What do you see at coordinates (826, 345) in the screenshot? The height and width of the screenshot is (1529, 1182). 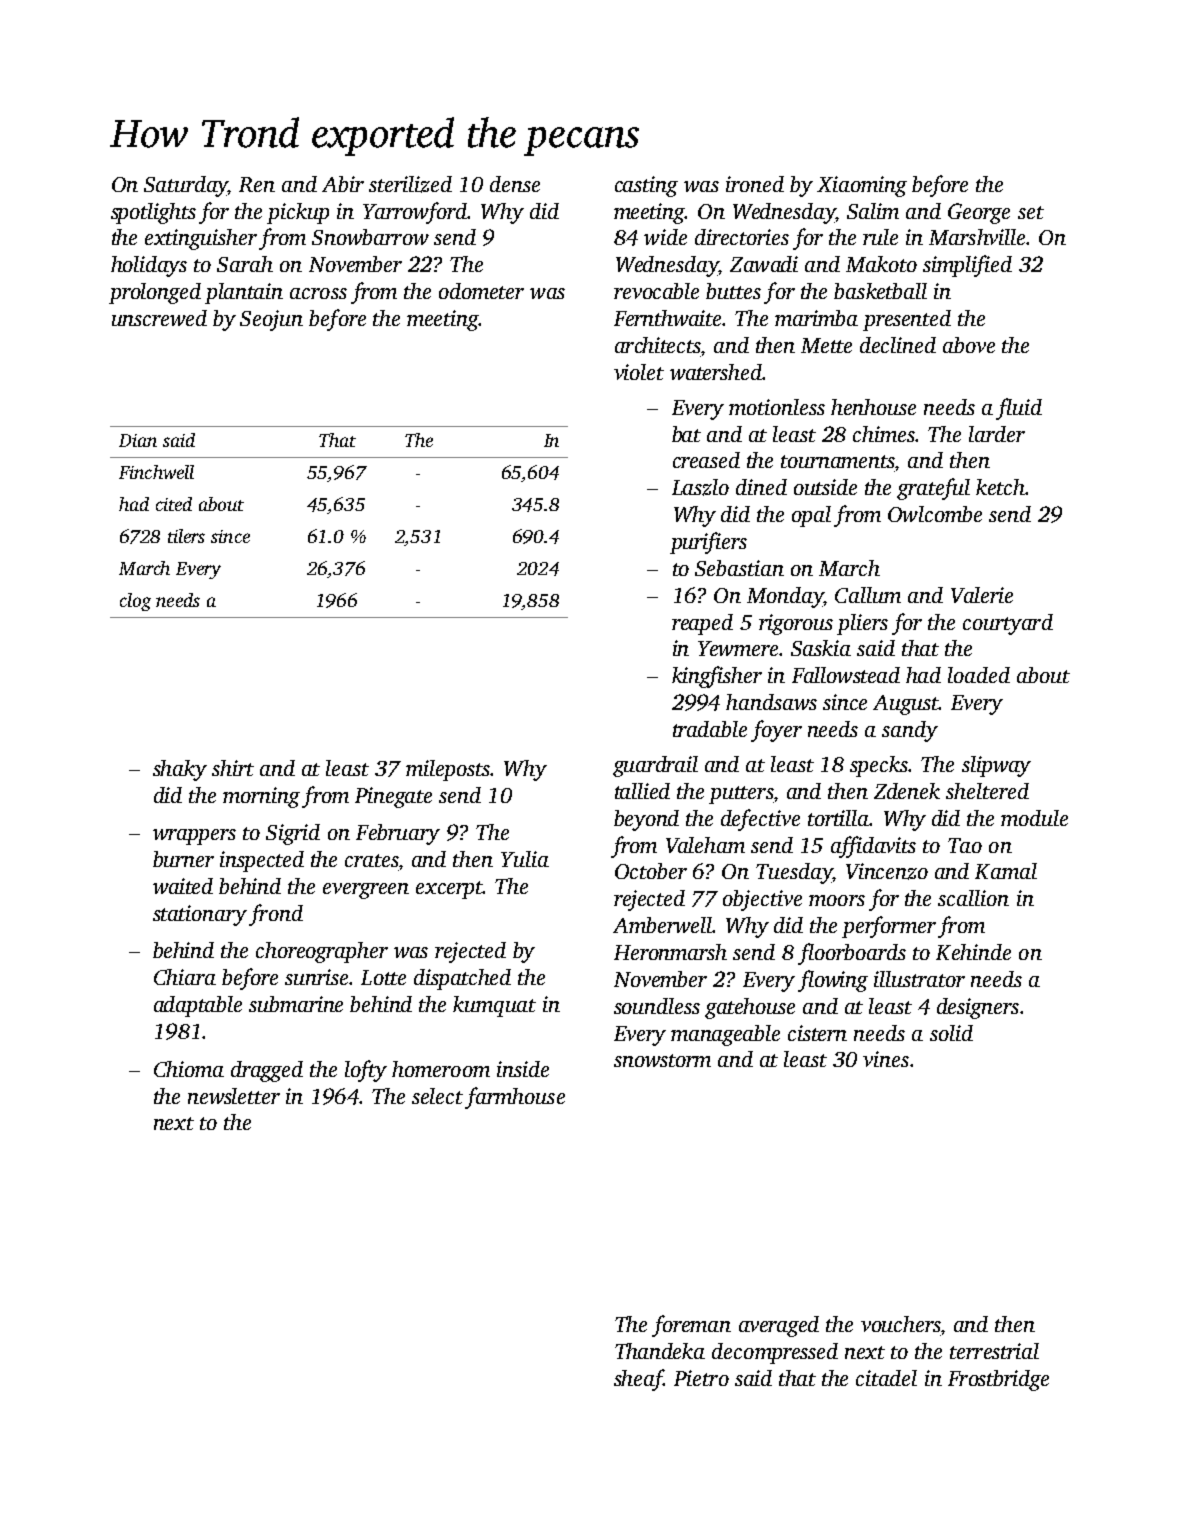 I see `Mette` at bounding box center [826, 345].
